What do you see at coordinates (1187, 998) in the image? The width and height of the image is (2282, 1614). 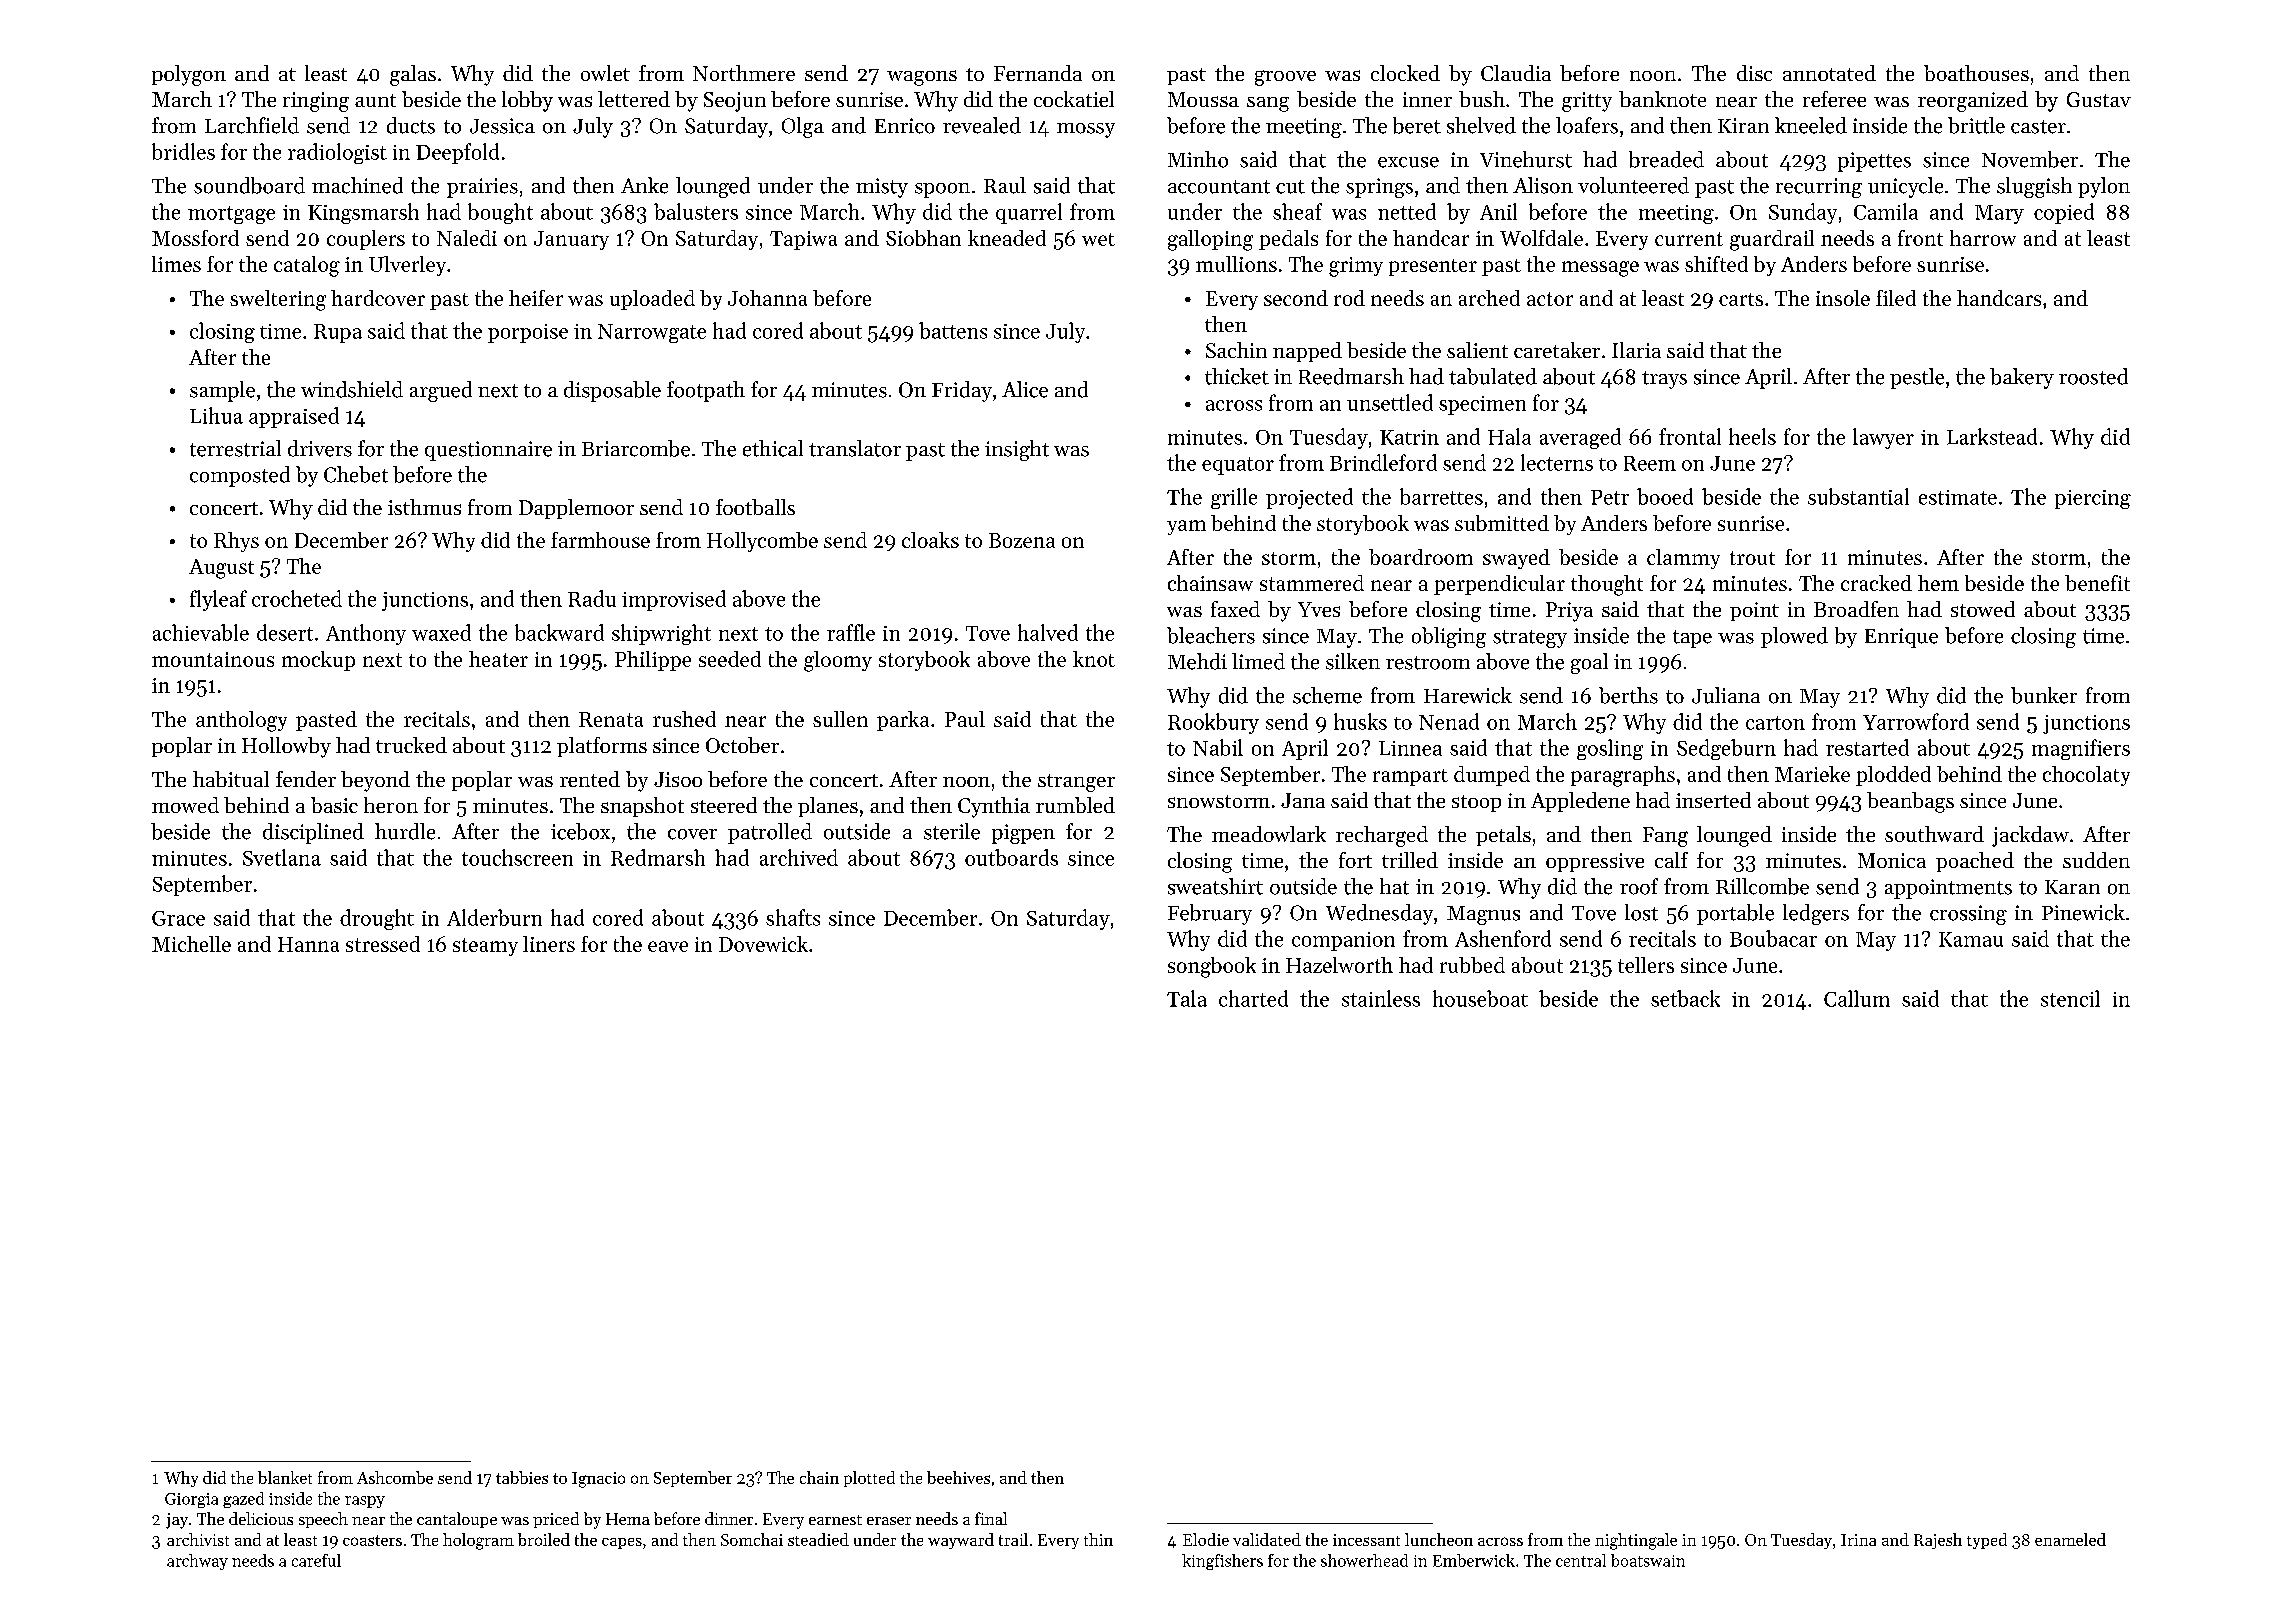 I see `Tala` at bounding box center [1187, 998].
